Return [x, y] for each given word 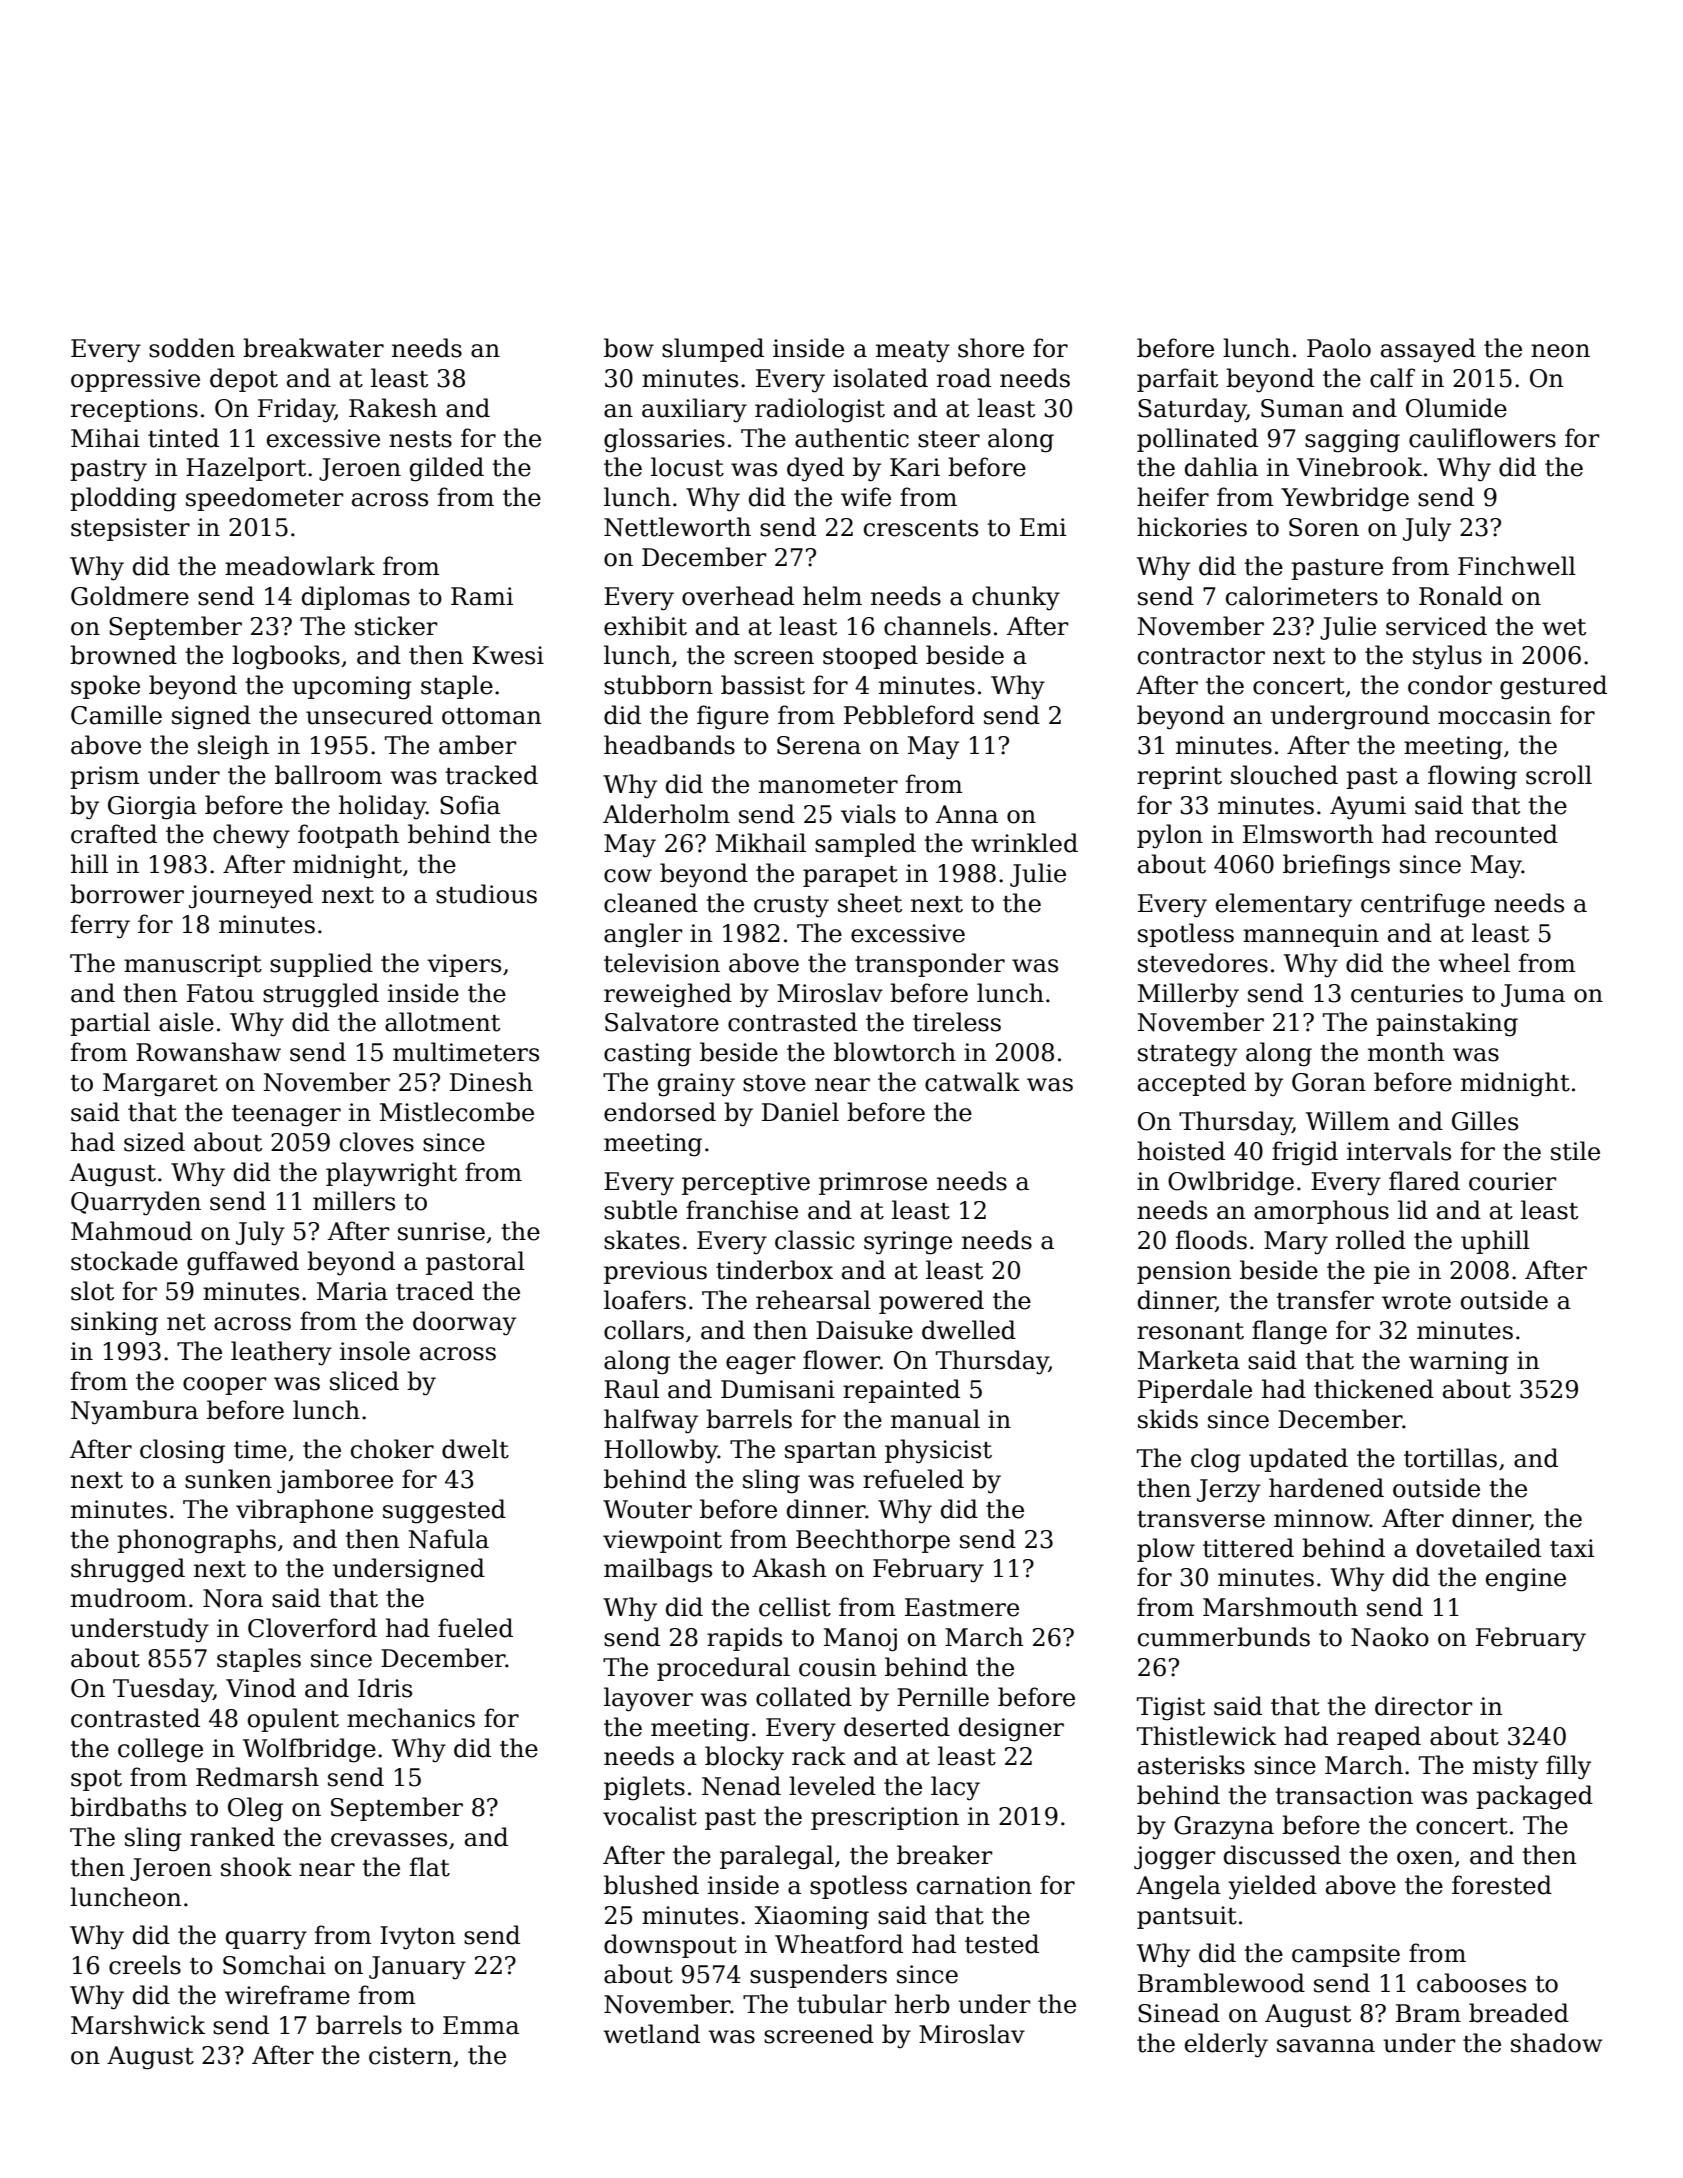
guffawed [243, 1263]
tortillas [1450, 1458]
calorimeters [1302, 596]
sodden [192, 348]
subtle [640, 1210]
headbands [669, 745]
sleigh [233, 747]
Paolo [1339, 348]
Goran [1329, 1082]
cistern [410, 2055]
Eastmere [962, 1607]
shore [991, 348]
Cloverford [312, 1628]
